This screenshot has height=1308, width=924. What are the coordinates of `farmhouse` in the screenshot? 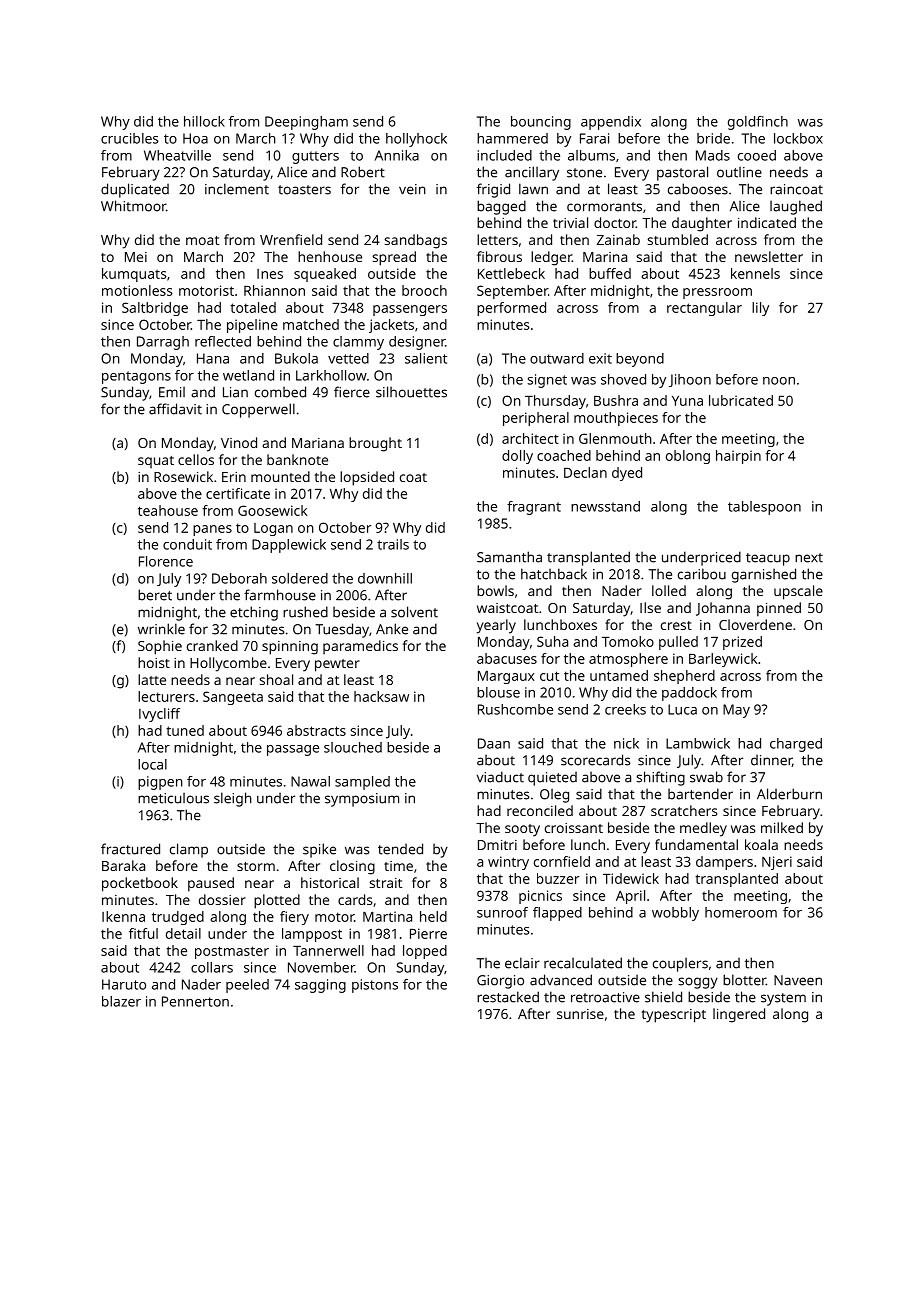 It's located at (280, 595).
